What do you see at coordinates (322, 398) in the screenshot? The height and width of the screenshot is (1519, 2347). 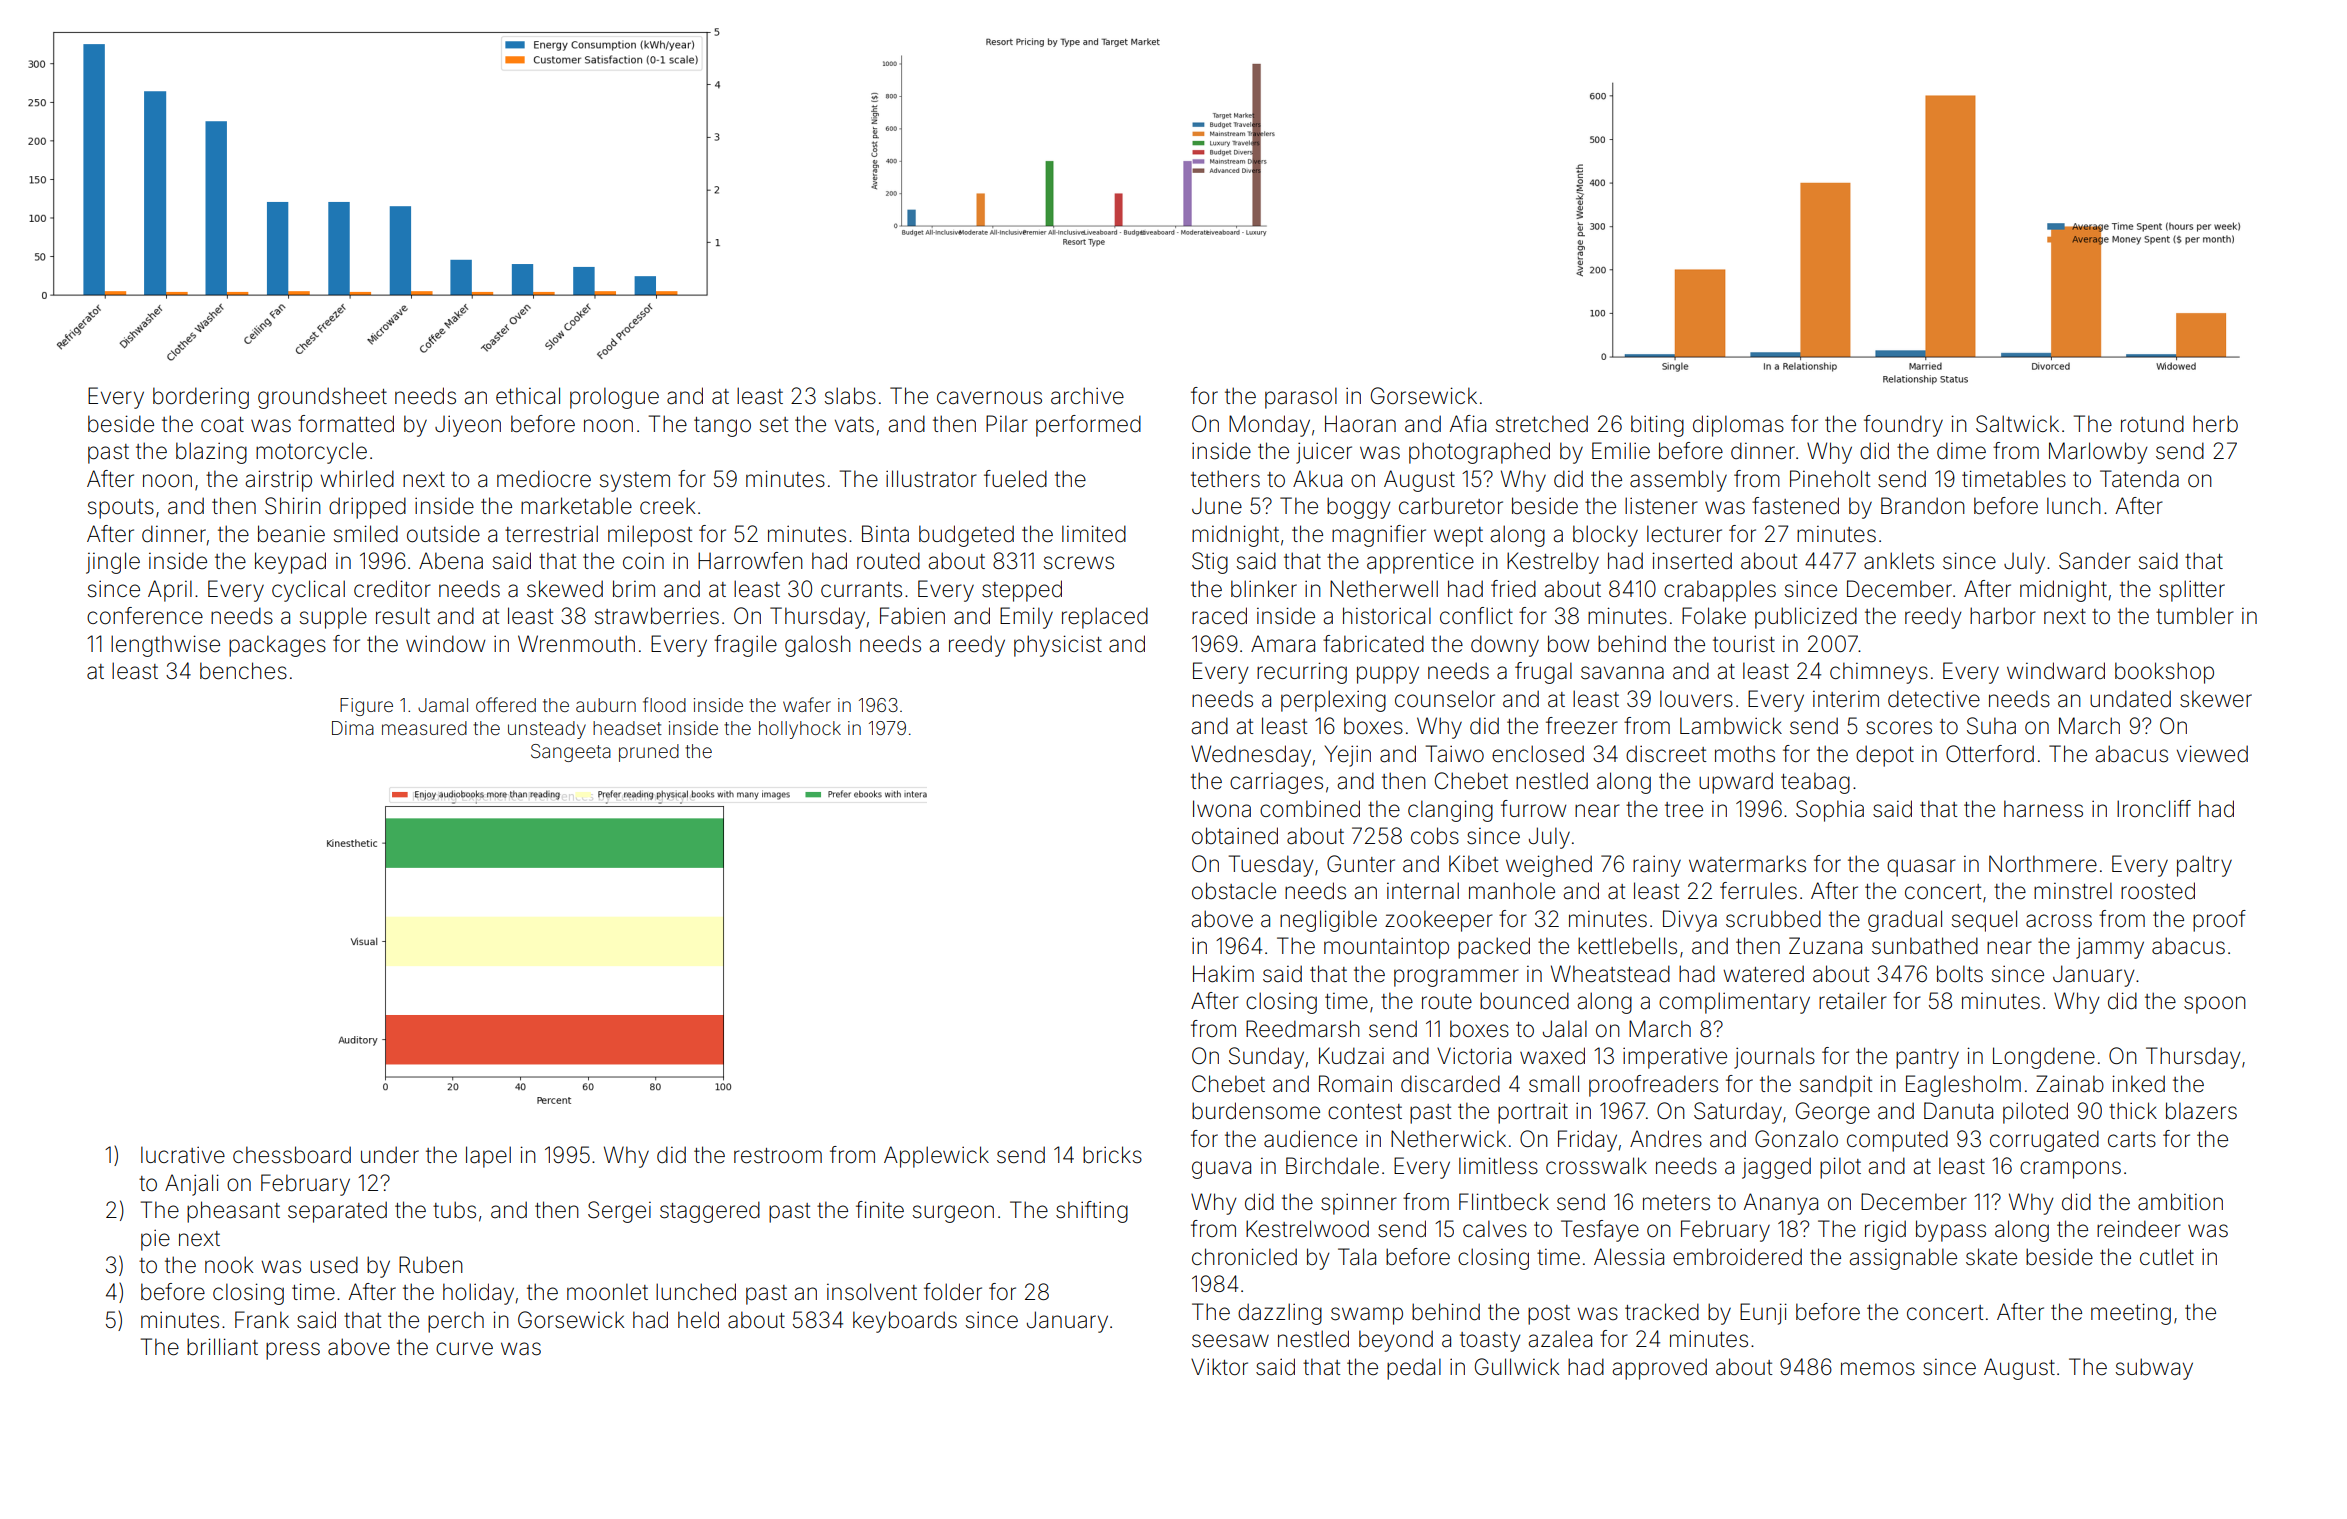 I see `groundsheet` at bounding box center [322, 398].
